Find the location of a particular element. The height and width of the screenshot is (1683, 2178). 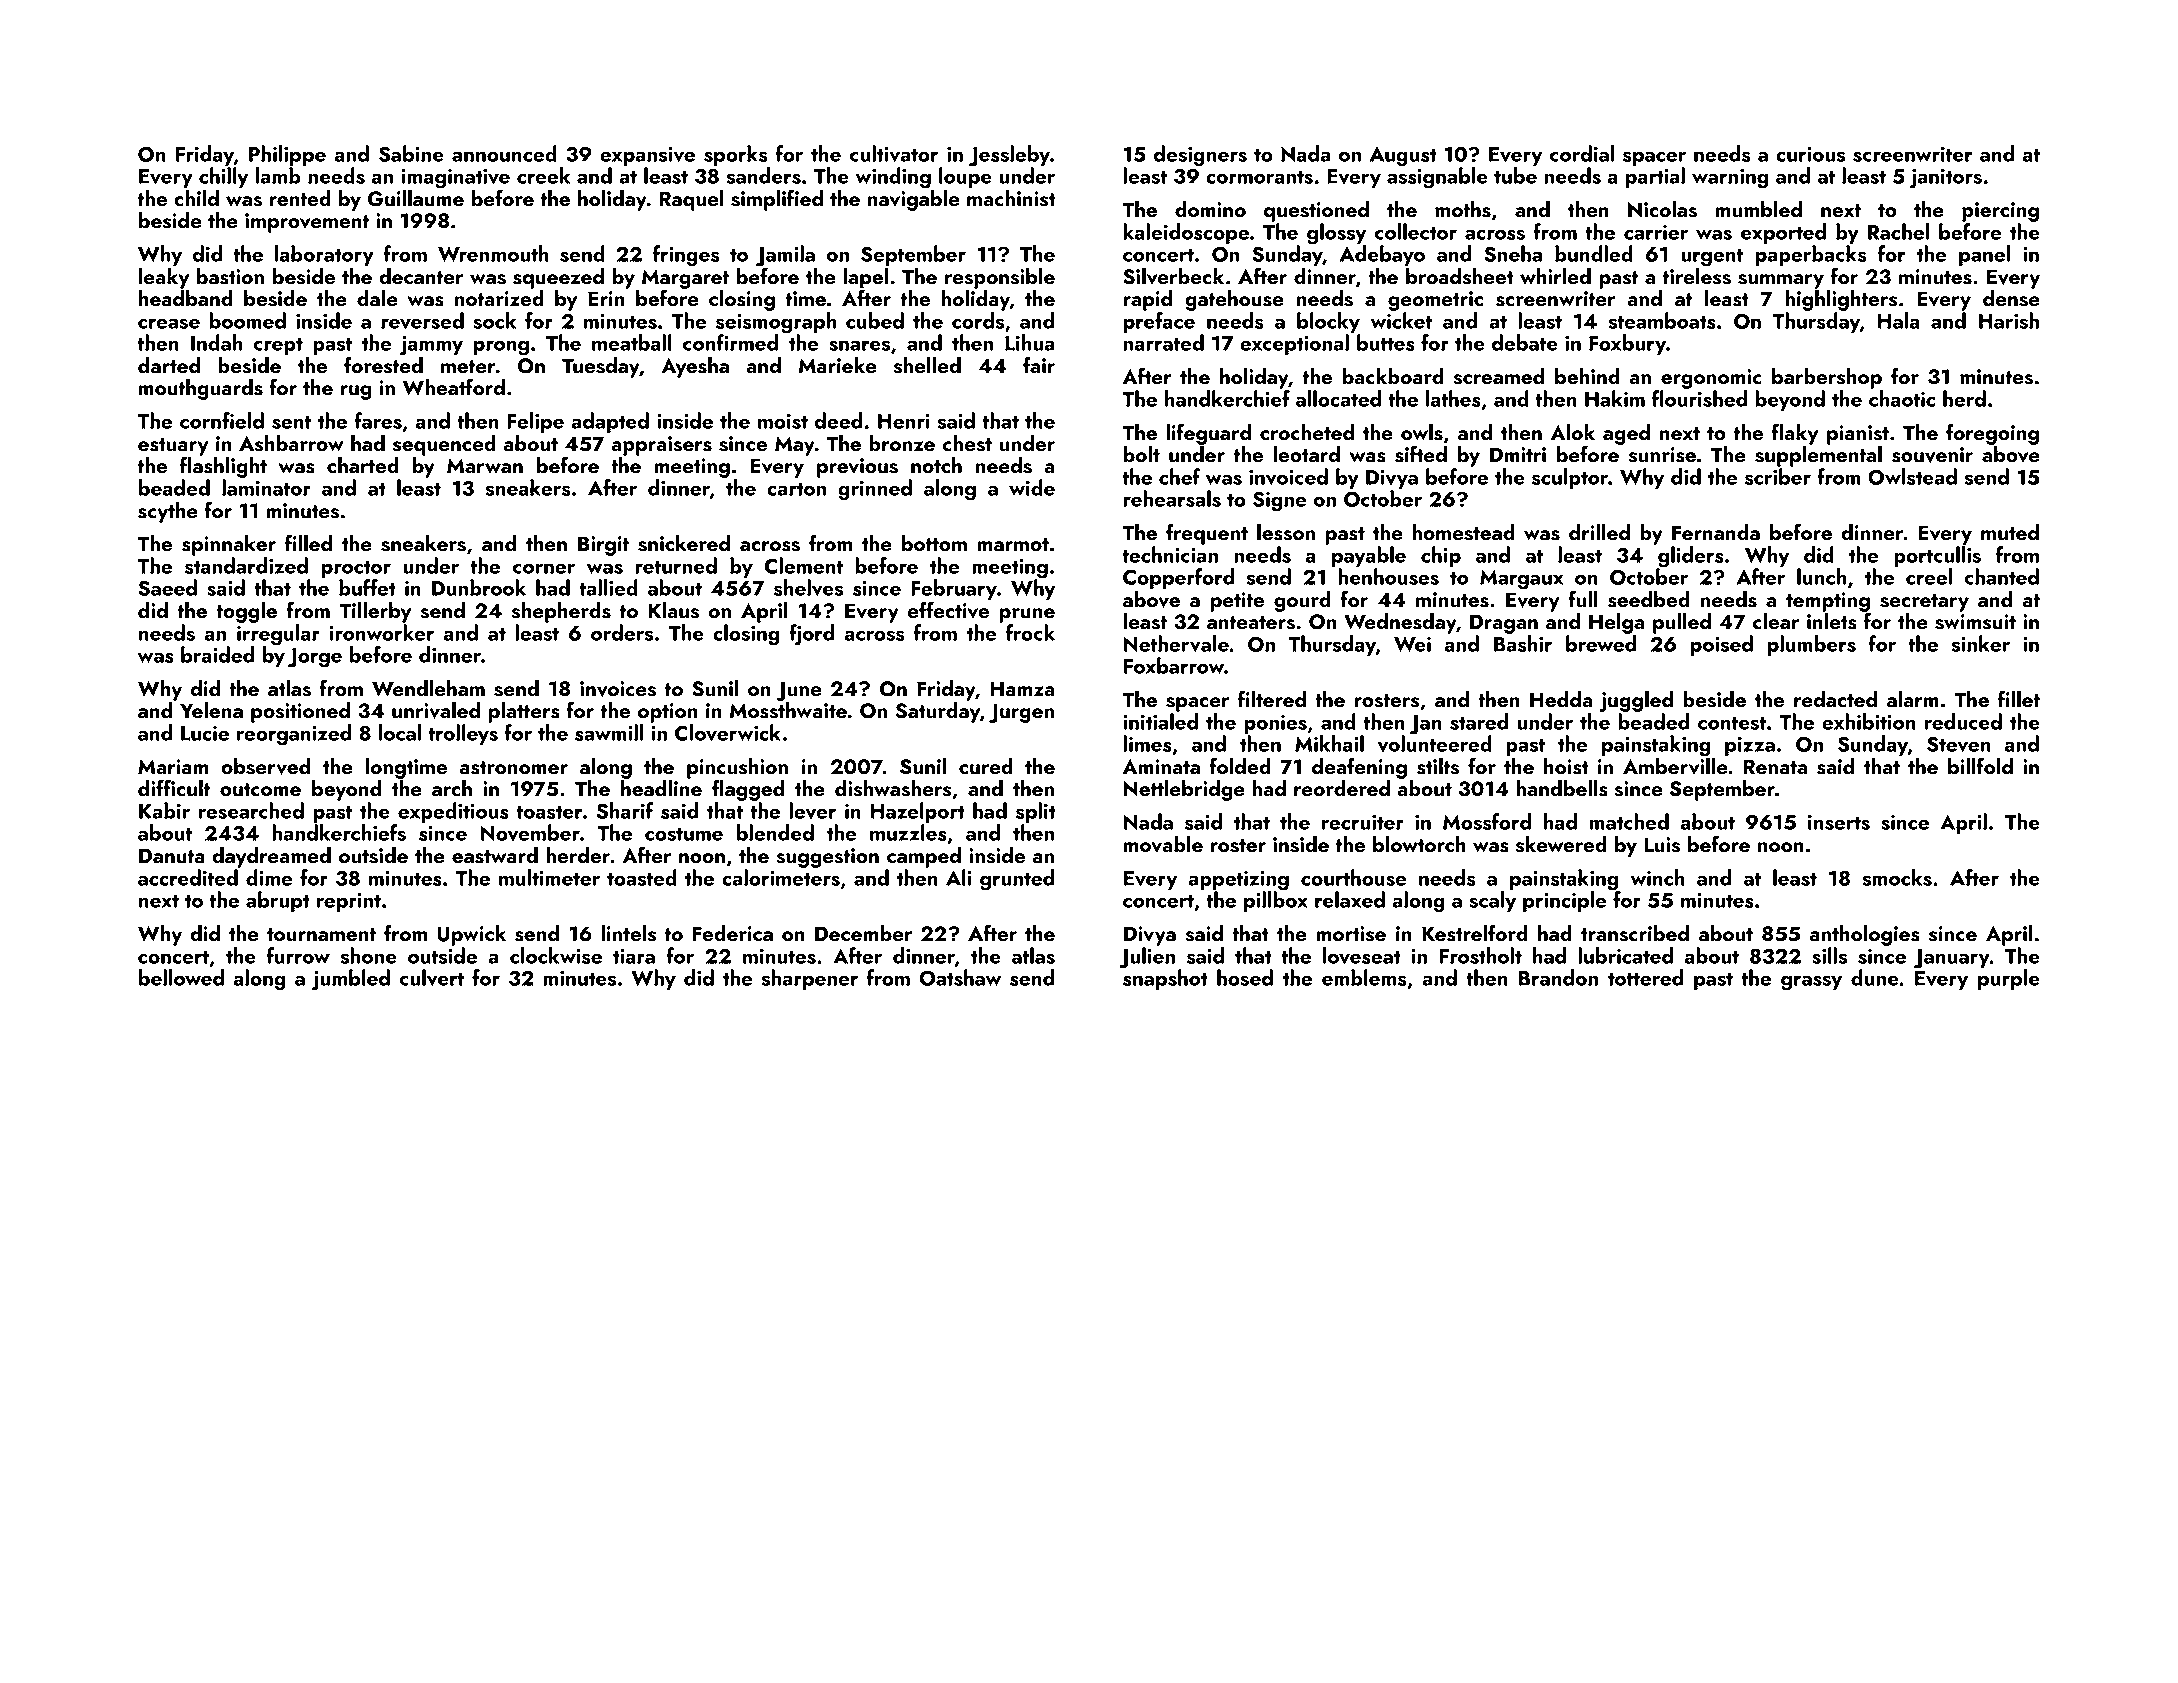

Bashir is located at coordinates (1523, 643).
